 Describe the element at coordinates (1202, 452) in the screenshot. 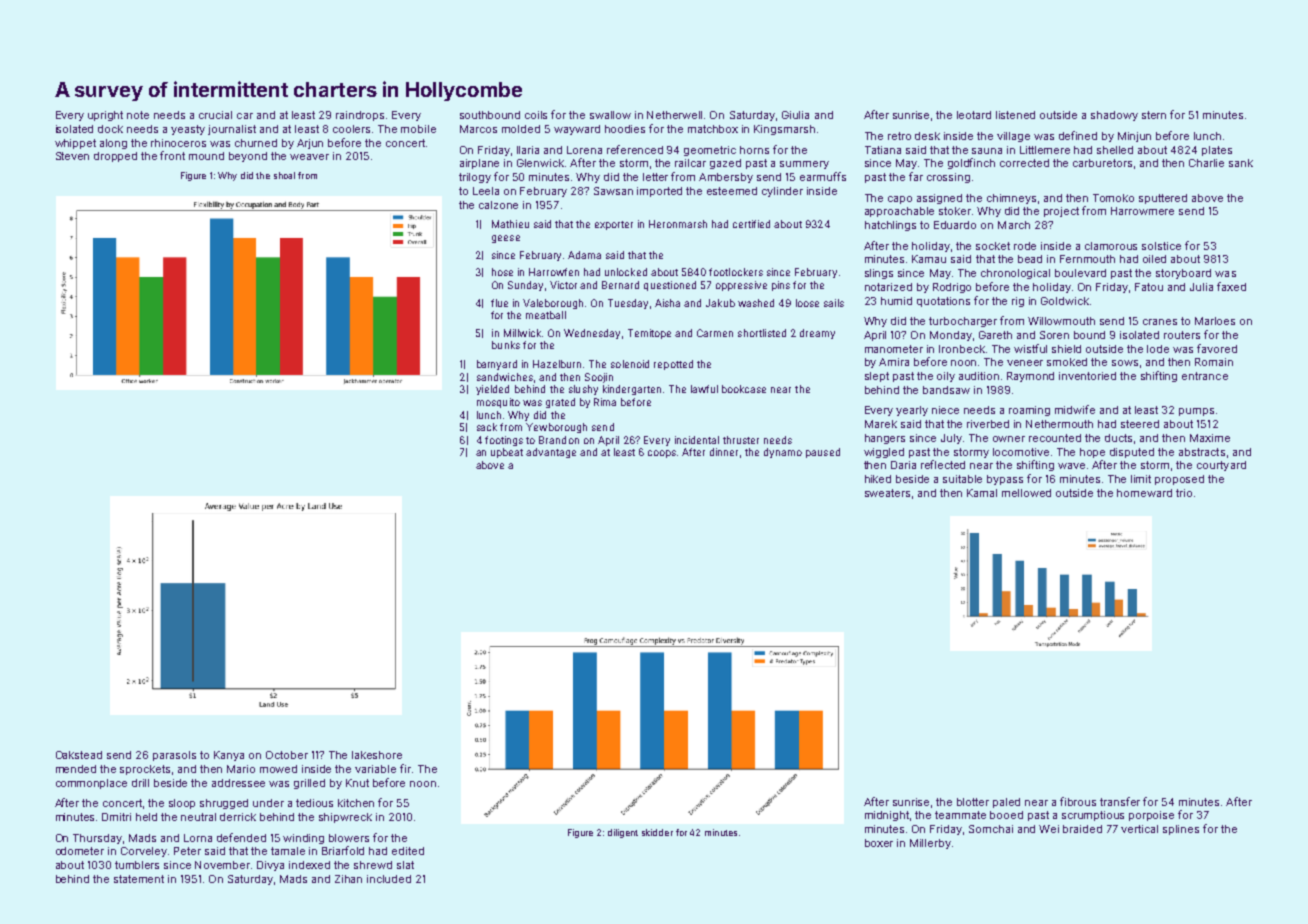

I see `abstracts` at that location.
